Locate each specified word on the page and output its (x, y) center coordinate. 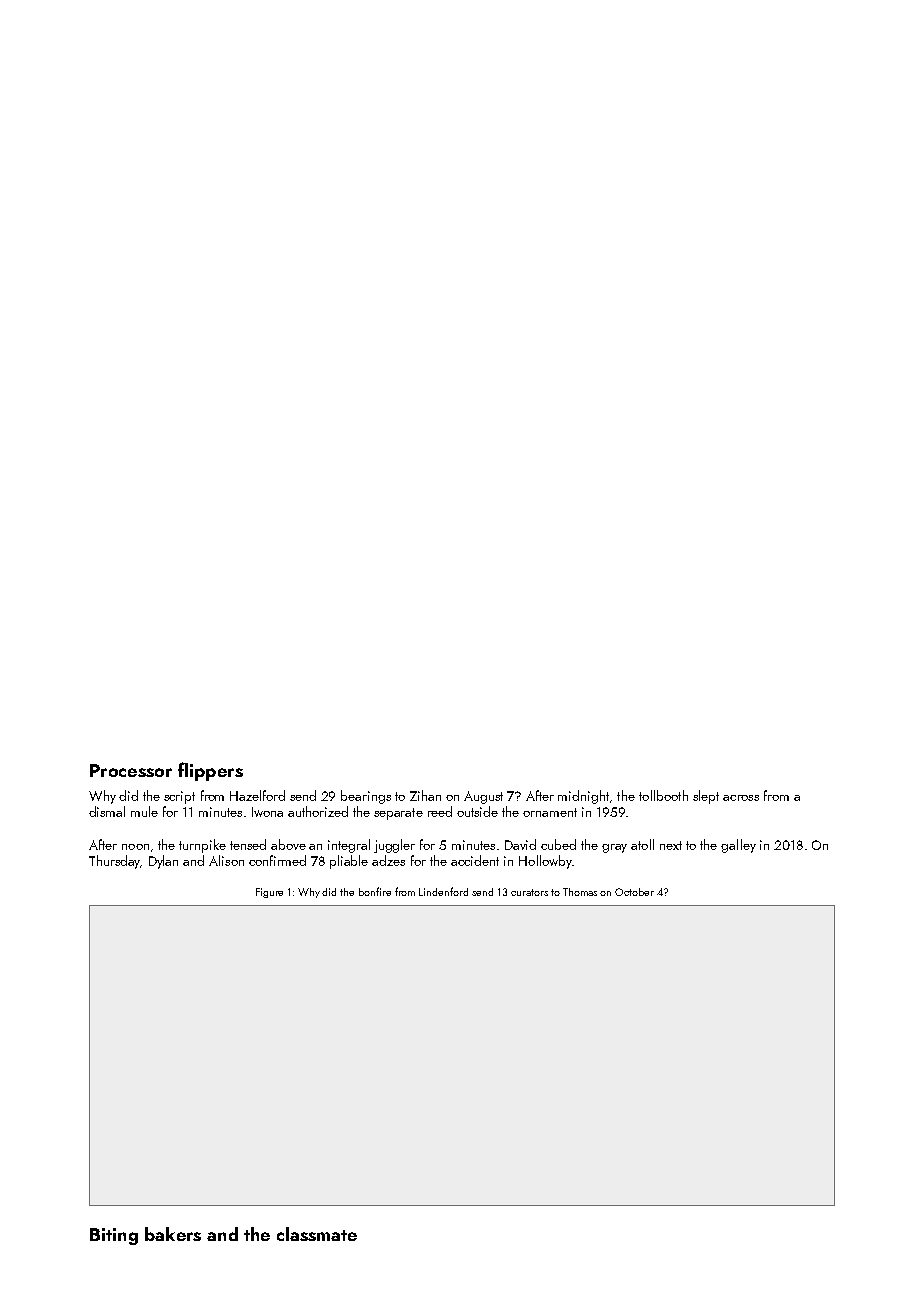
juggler (394, 846)
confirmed (277, 860)
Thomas (580, 892)
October (634, 892)
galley (738, 846)
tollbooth (663, 795)
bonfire (375, 891)
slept (706, 797)
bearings (366, 797)
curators (529, 892)
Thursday (114, 862)
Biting (114, 1236)
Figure (269, 893)
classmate (317, 1234)
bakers (173, 1234)
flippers (210, 771)
